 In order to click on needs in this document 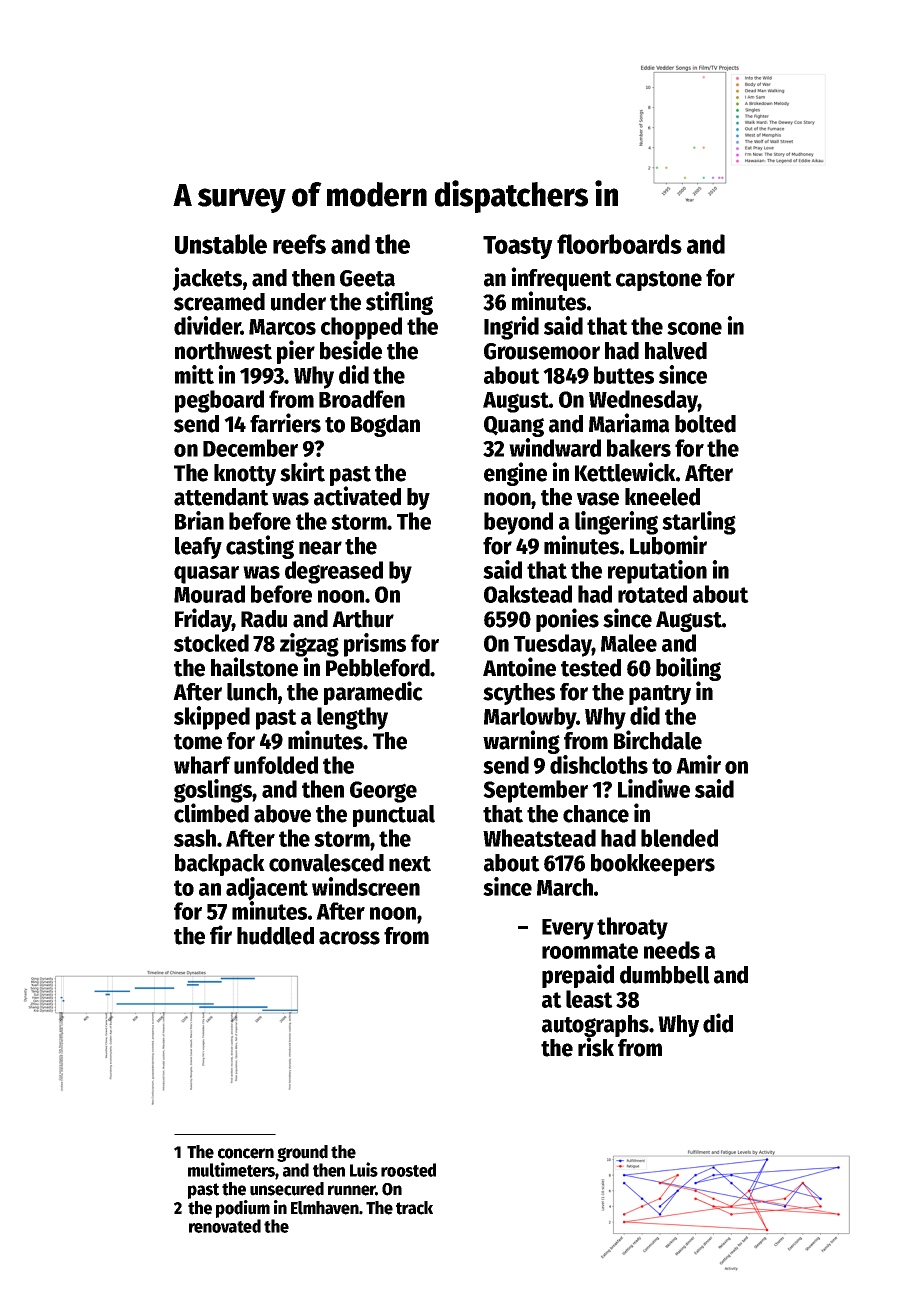, I will do `click(672, 950)`.
